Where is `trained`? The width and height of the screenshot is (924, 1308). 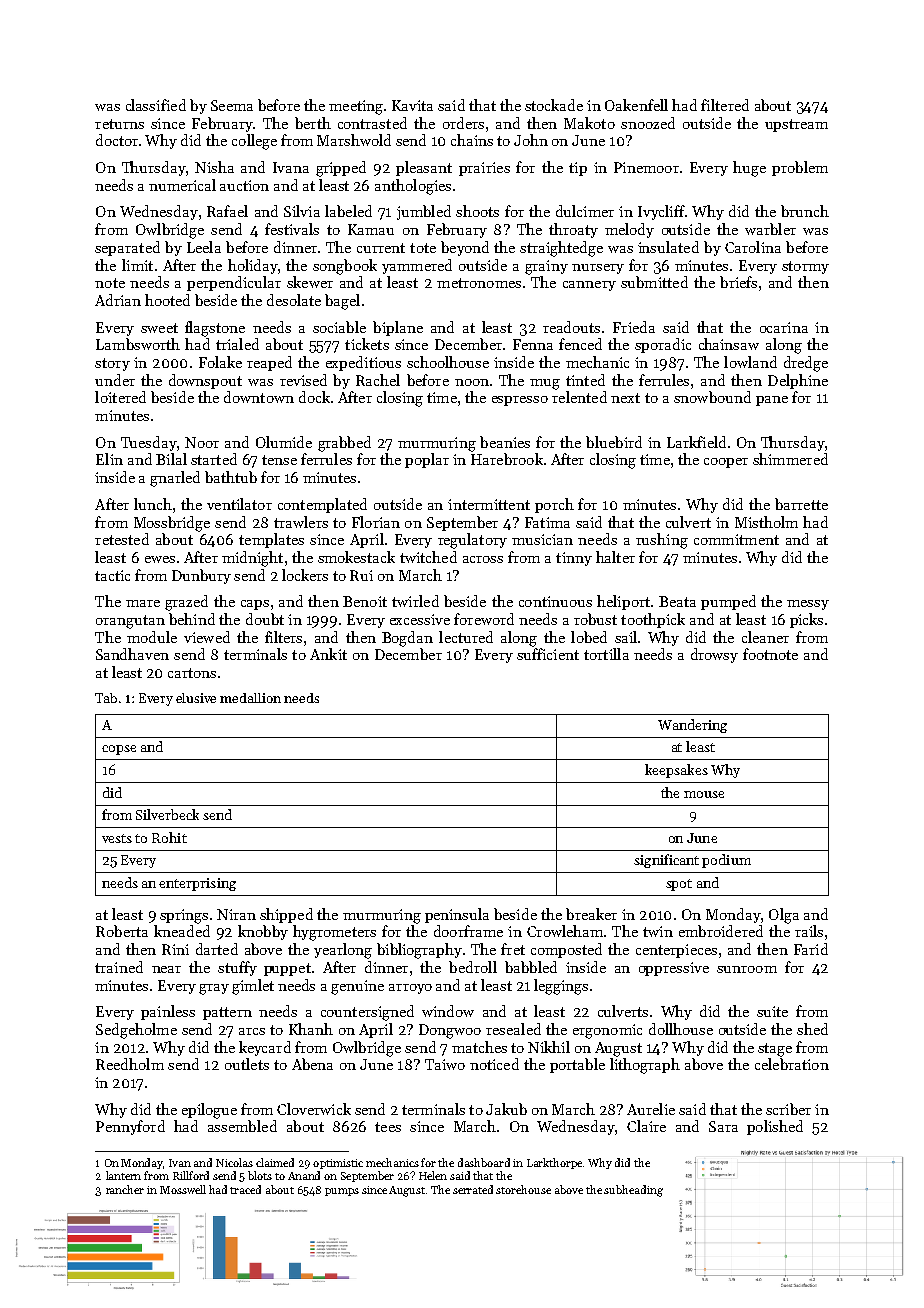 trained is located at coordinates (119, 967).
